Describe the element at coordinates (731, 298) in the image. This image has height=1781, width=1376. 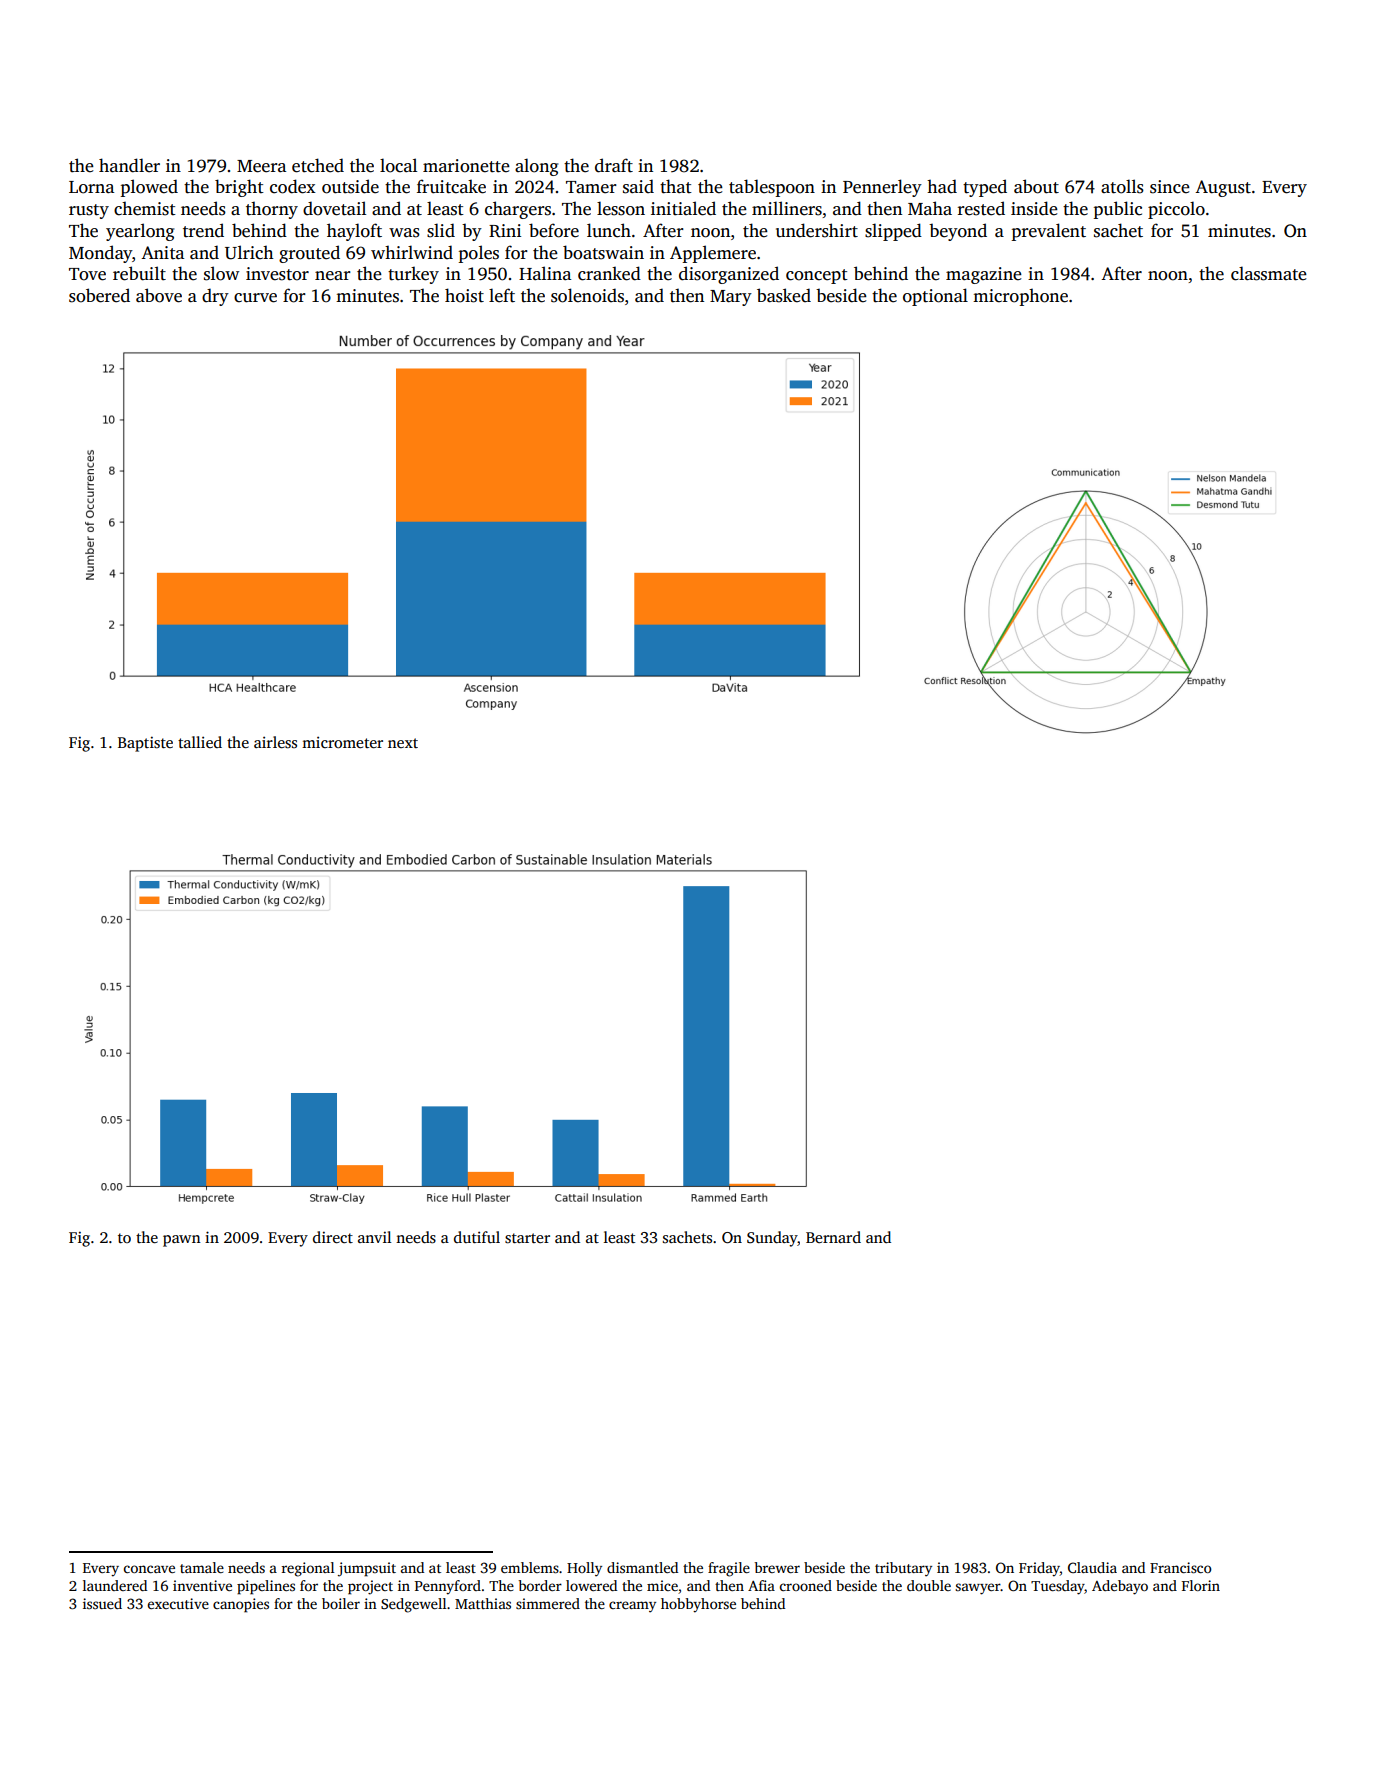
I see `Mary` at that location.
